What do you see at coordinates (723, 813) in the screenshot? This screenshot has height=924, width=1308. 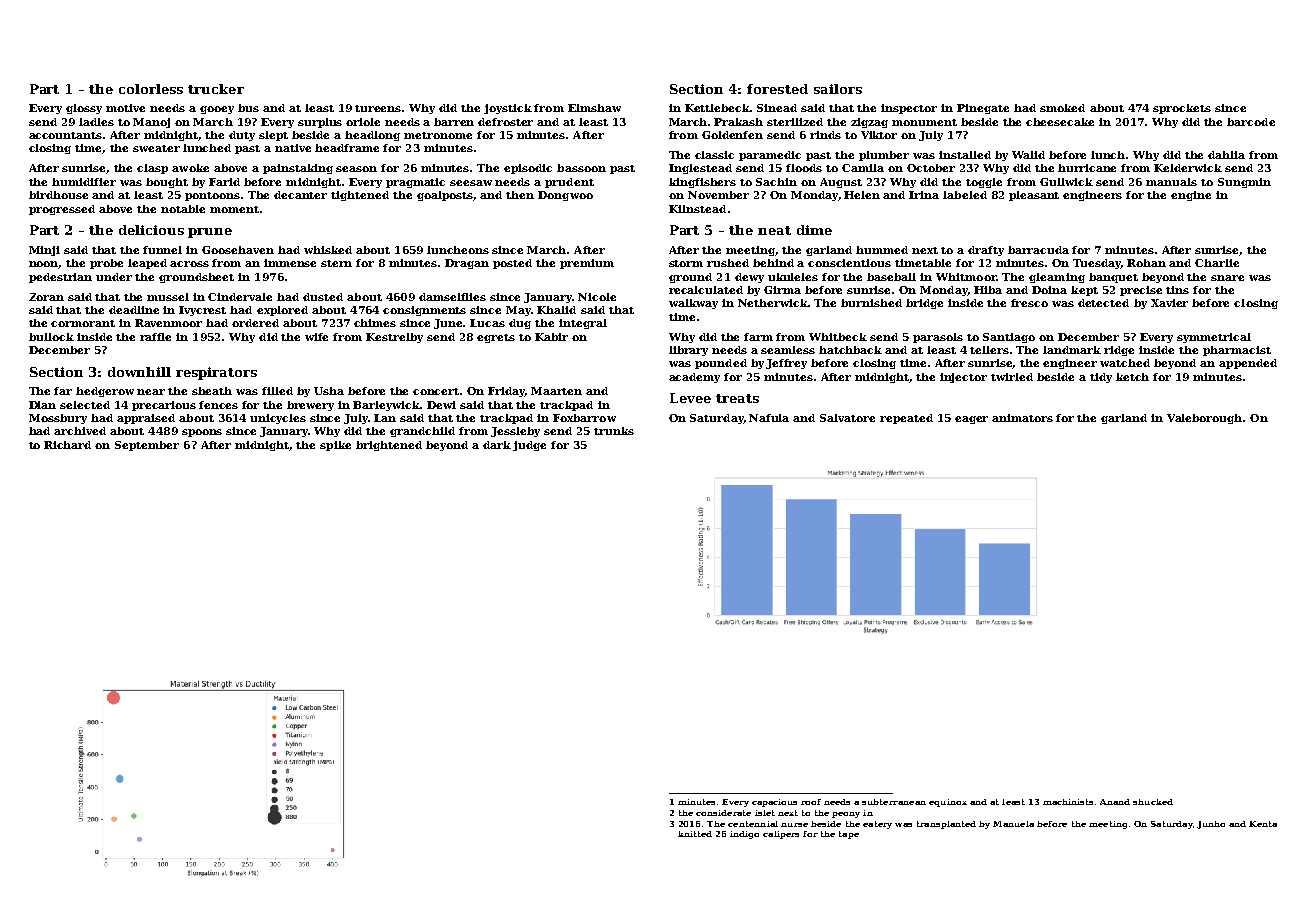 I see `considerate` at bounding box center [723, 813].
